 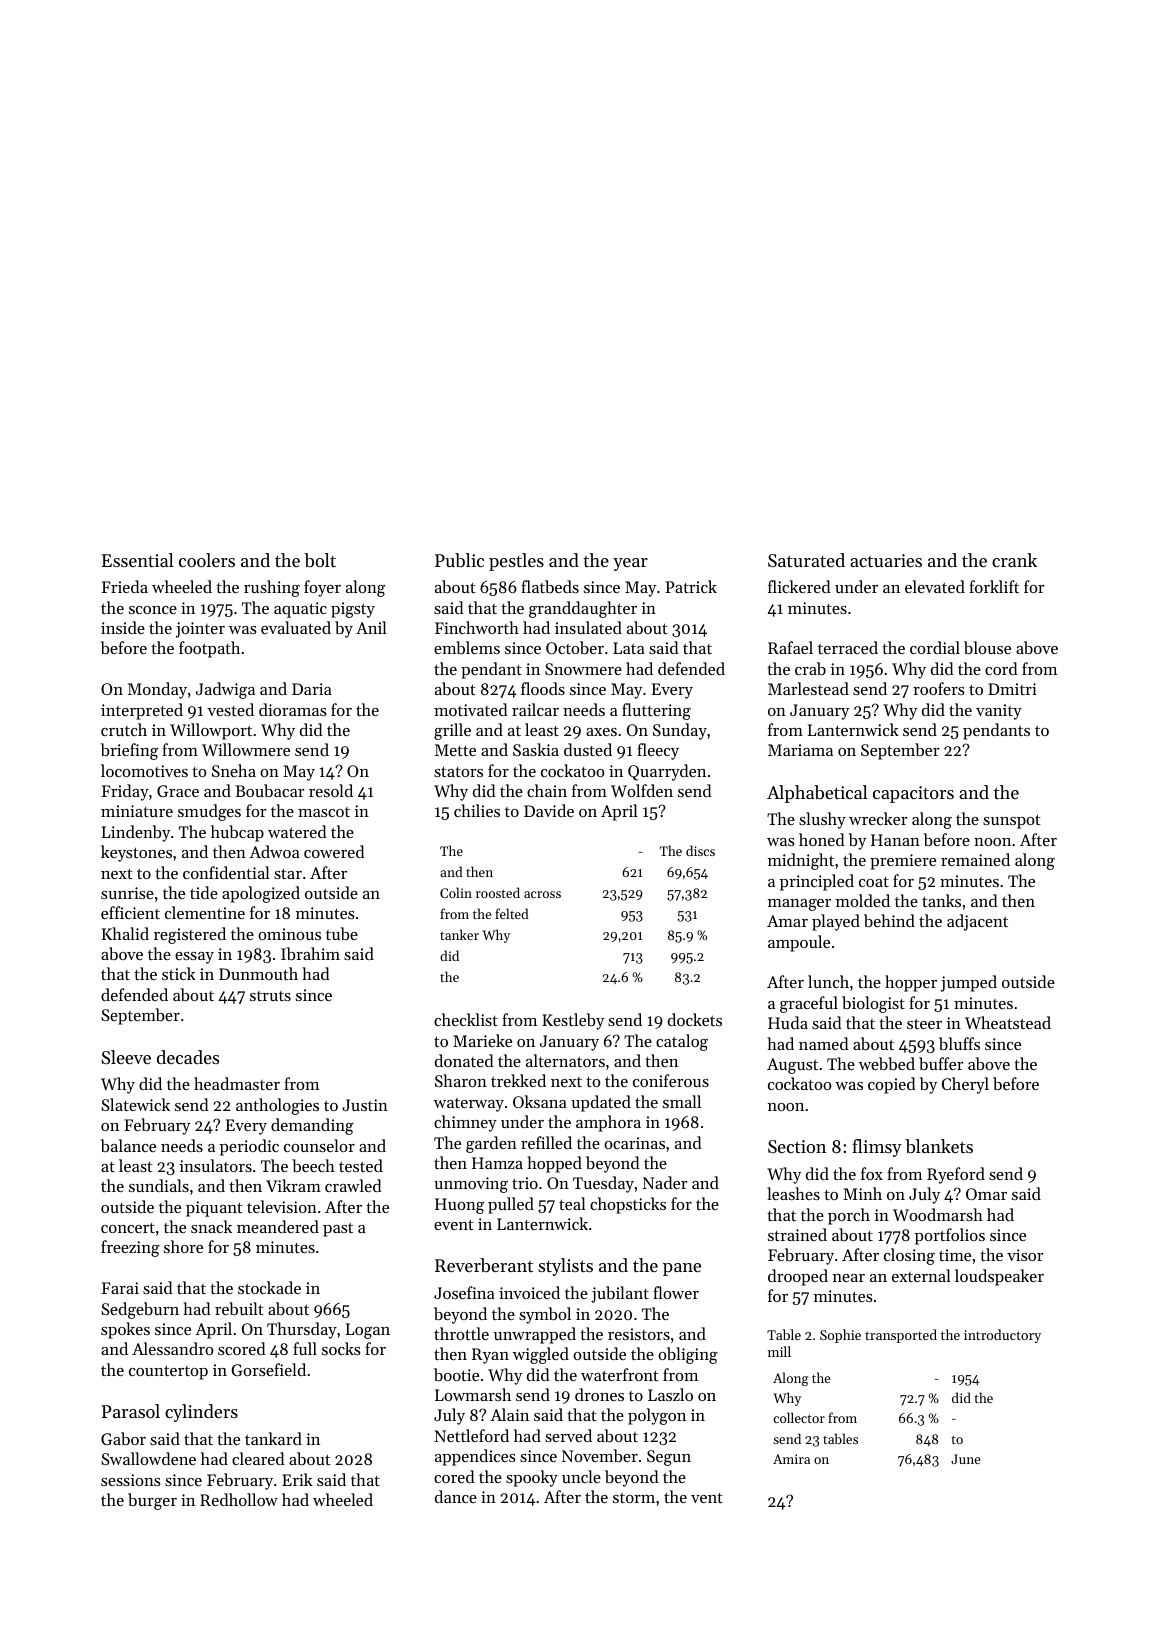 I want to click on roofers, so click(x=939, y=688).
